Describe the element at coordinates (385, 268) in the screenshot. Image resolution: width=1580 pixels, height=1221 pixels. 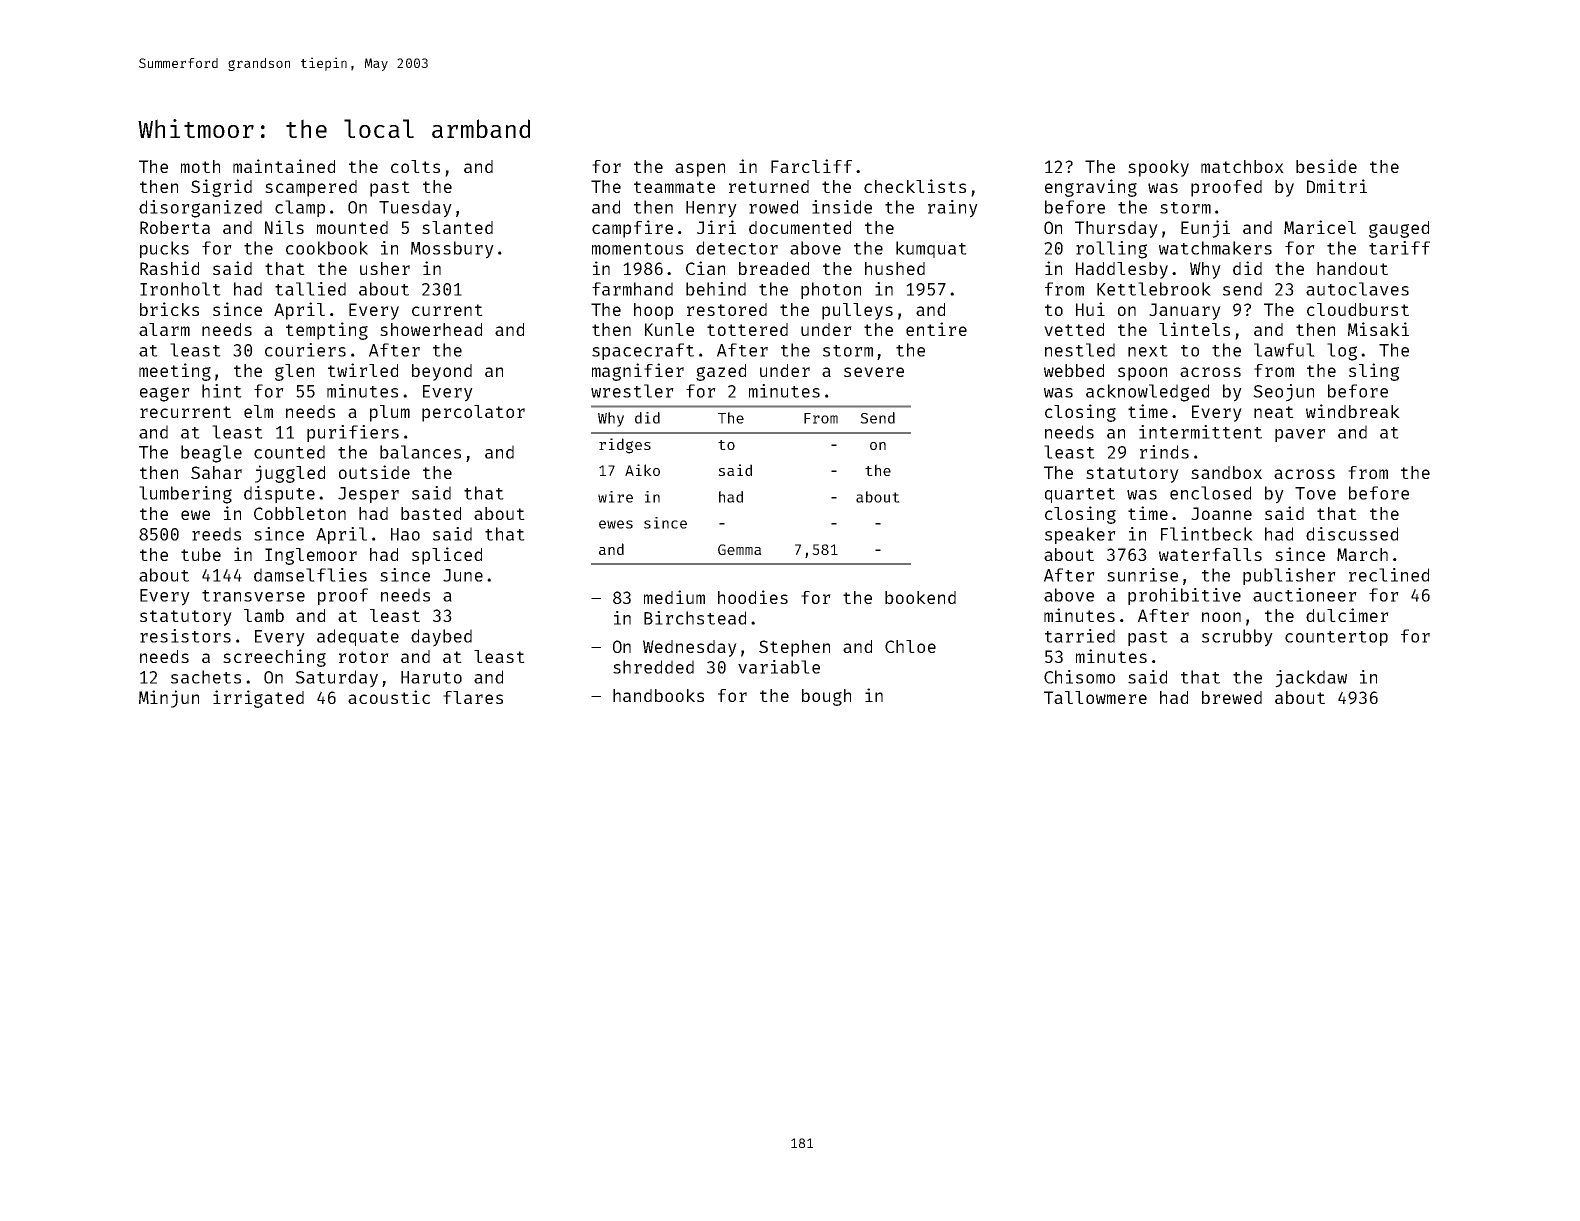
I see `usher` at that location.
